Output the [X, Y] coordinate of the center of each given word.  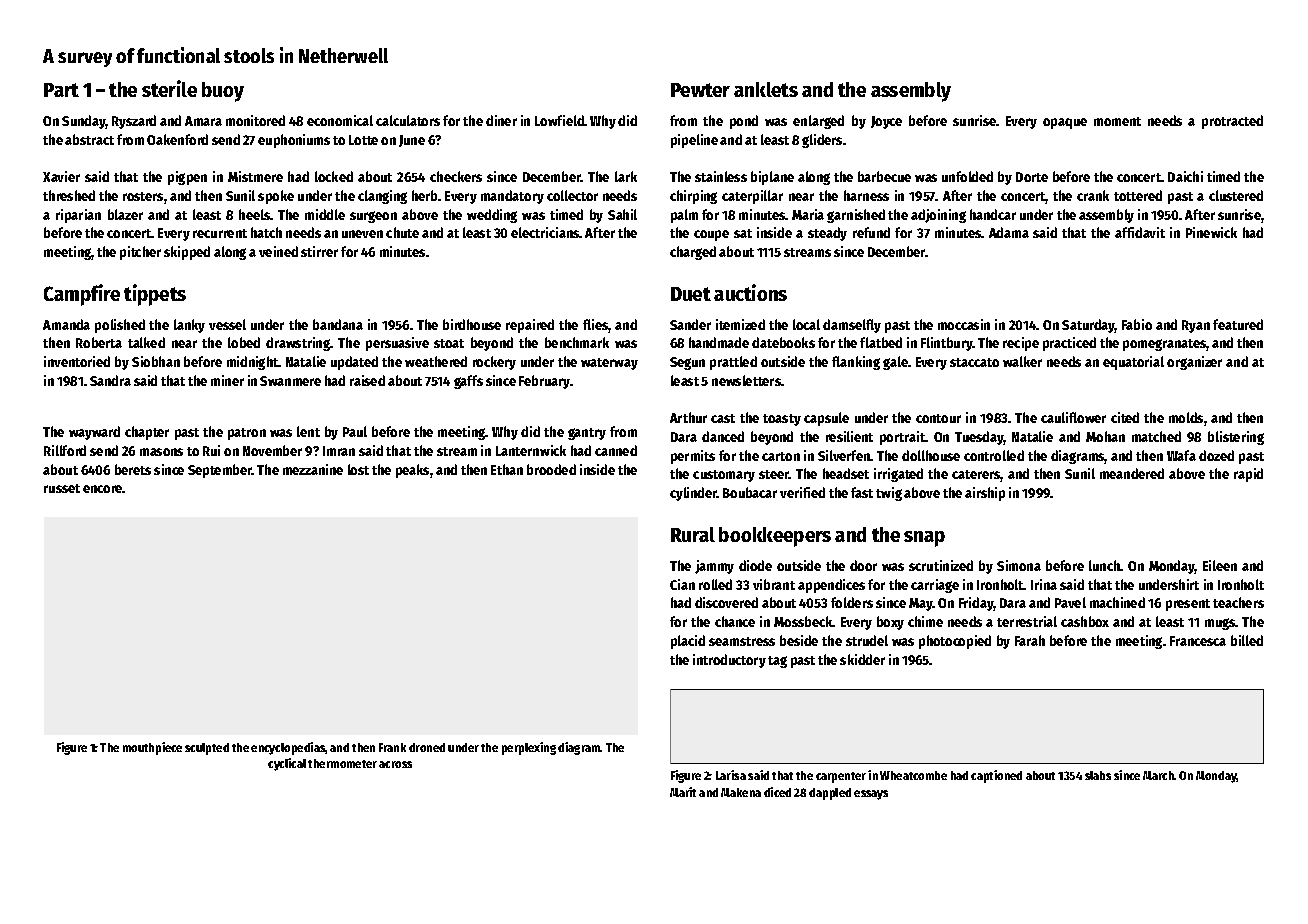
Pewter [700, 90]
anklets [766, 89]
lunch [1105, 565]
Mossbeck [803, 621]
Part [61, 90]
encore [103, 489]
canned [616, 450]
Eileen [1220, 565]
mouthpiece [152, 748]
